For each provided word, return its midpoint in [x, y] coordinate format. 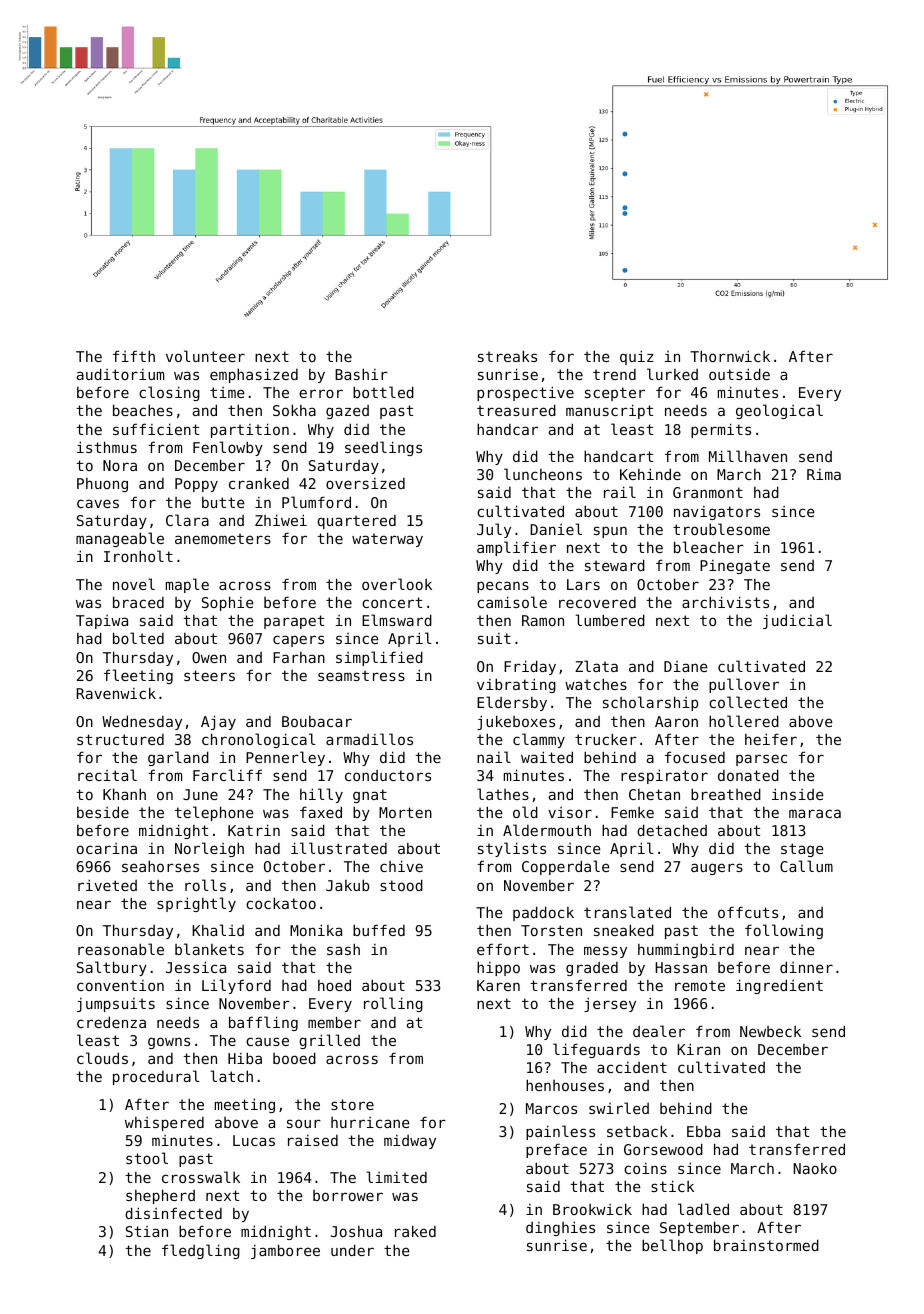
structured [120, 739]
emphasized [254, 375]
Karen [498, 985]
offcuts [748, 912]
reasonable [121, 949]
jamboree [285, 1251]
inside [798, 794]
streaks [507, 356]
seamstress [361, 675]
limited [397, 1177]
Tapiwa [102, 622]
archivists [725, 602]
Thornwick [730, 356]
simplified [379, 658]
